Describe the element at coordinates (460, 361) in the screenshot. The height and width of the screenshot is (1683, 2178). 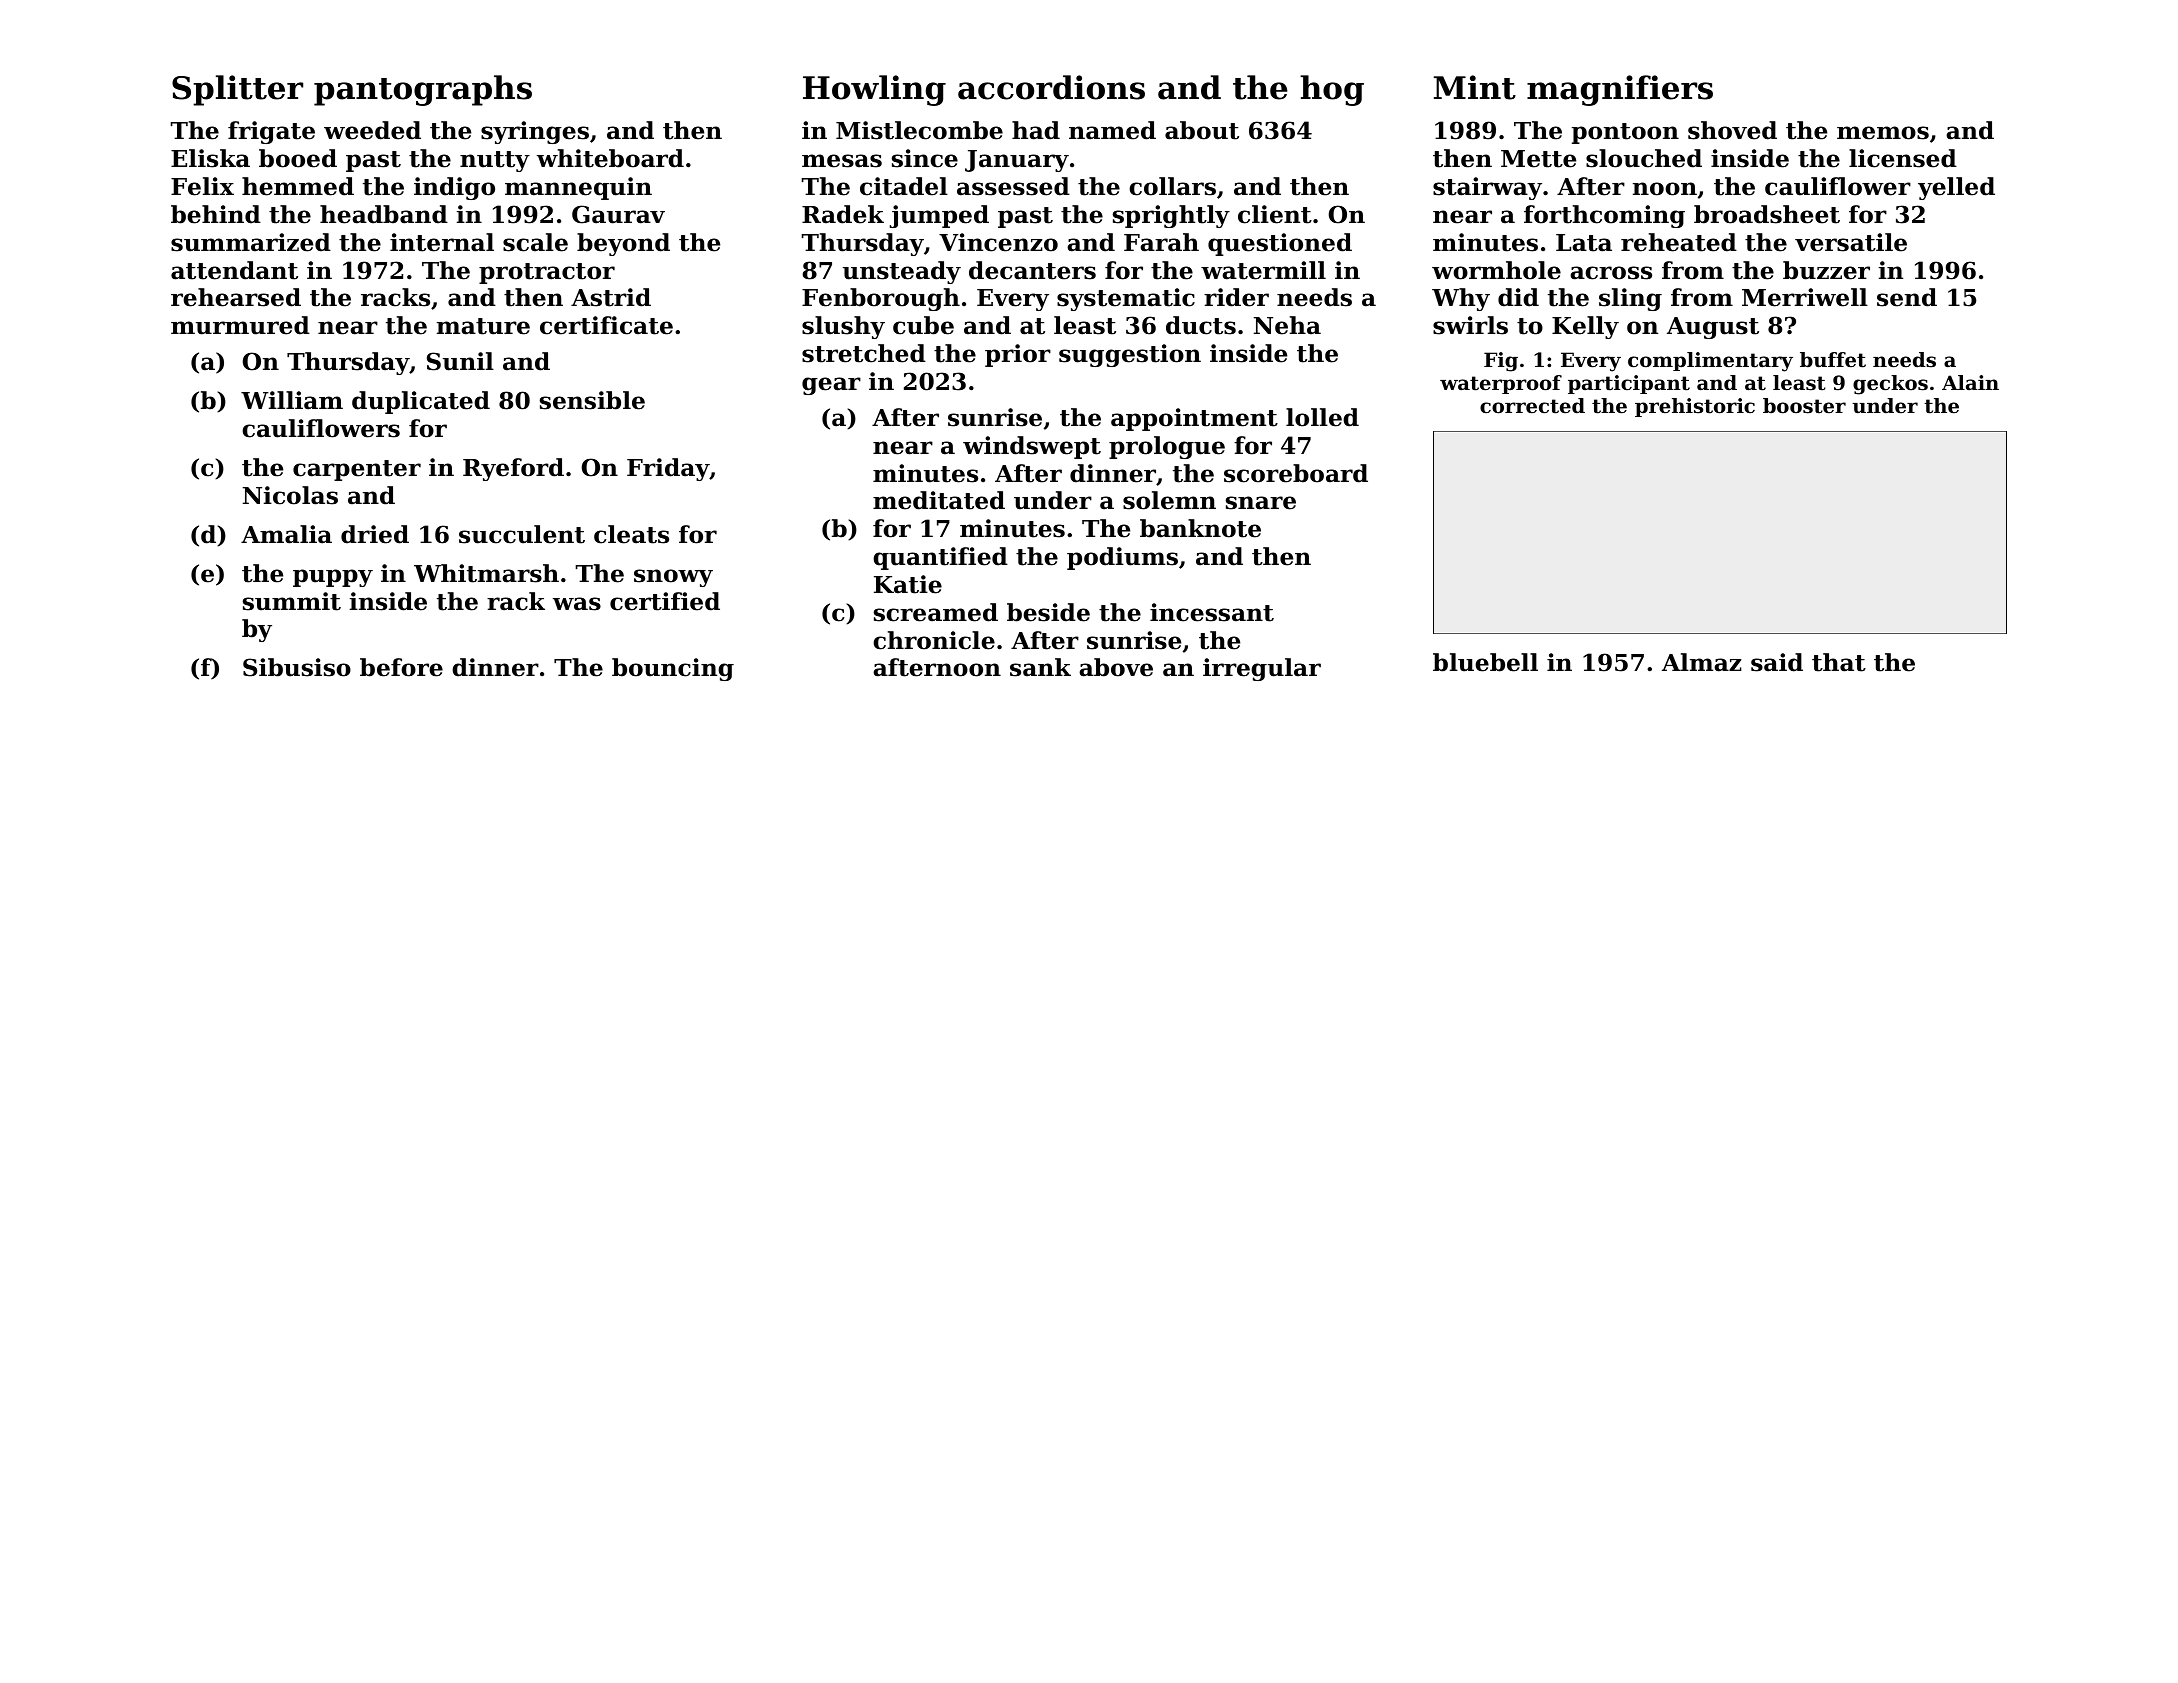
I see `Sunil` at that location.
